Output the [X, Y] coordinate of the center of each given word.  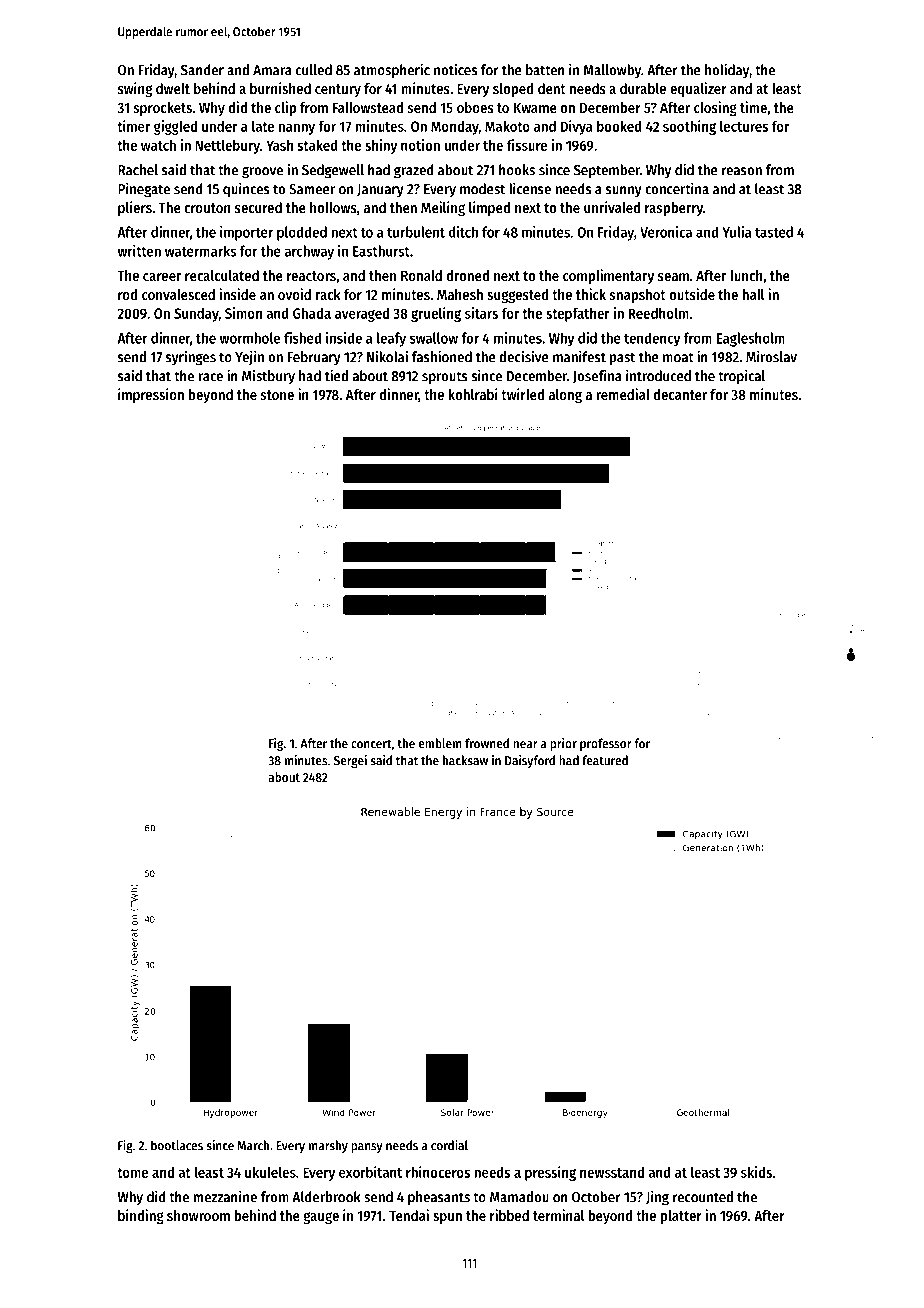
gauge [321, 1218]
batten [545, 70]
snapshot [638, 296]
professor [606, 744]
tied [336, 375]
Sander [202, 70]
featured [605, 760]
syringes [191, 358]
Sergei [350, 761]
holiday [727, 71]
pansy [367, 1148]
